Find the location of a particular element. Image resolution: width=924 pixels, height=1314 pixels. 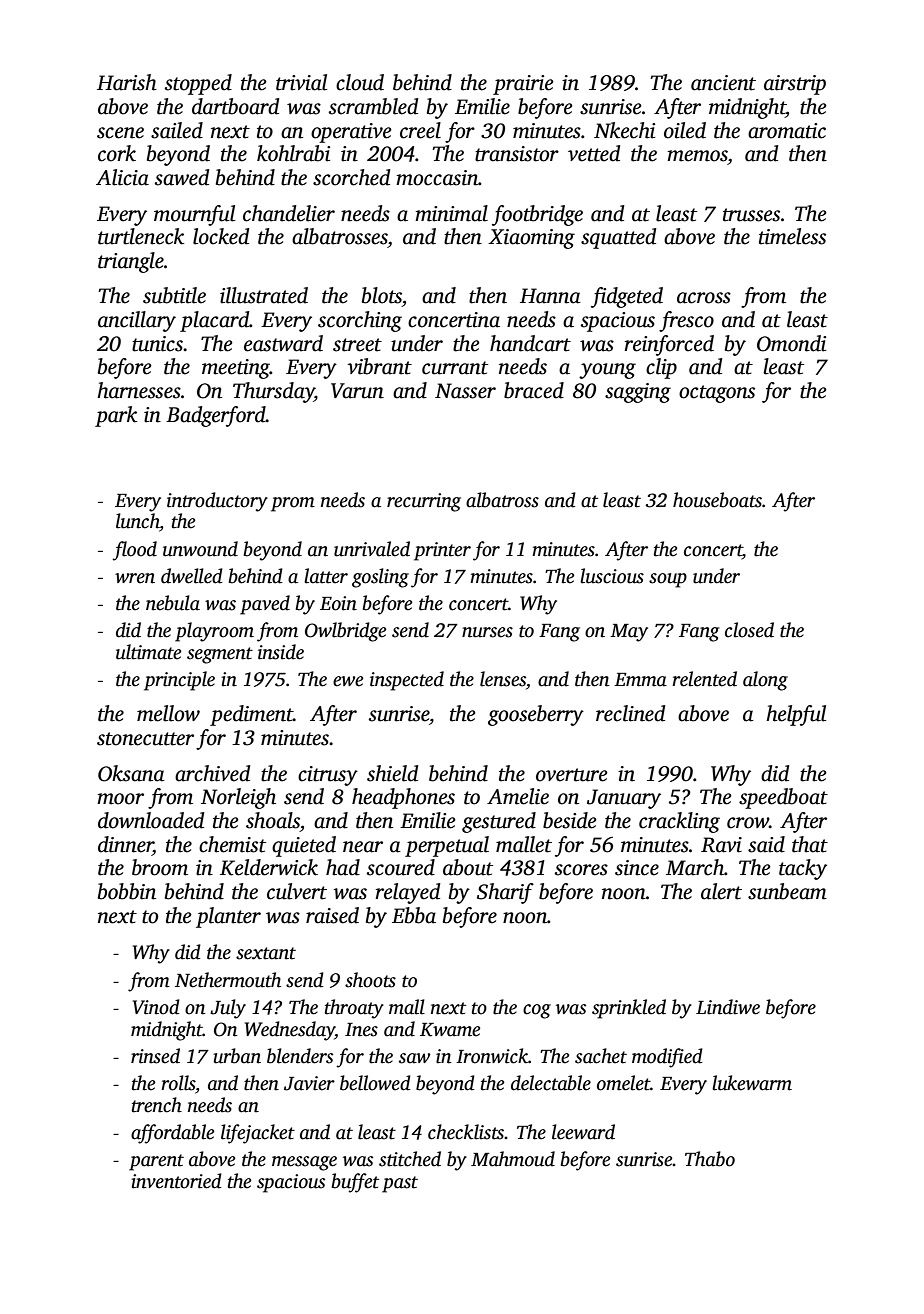

cog is located at coordinates (537, 1011).
